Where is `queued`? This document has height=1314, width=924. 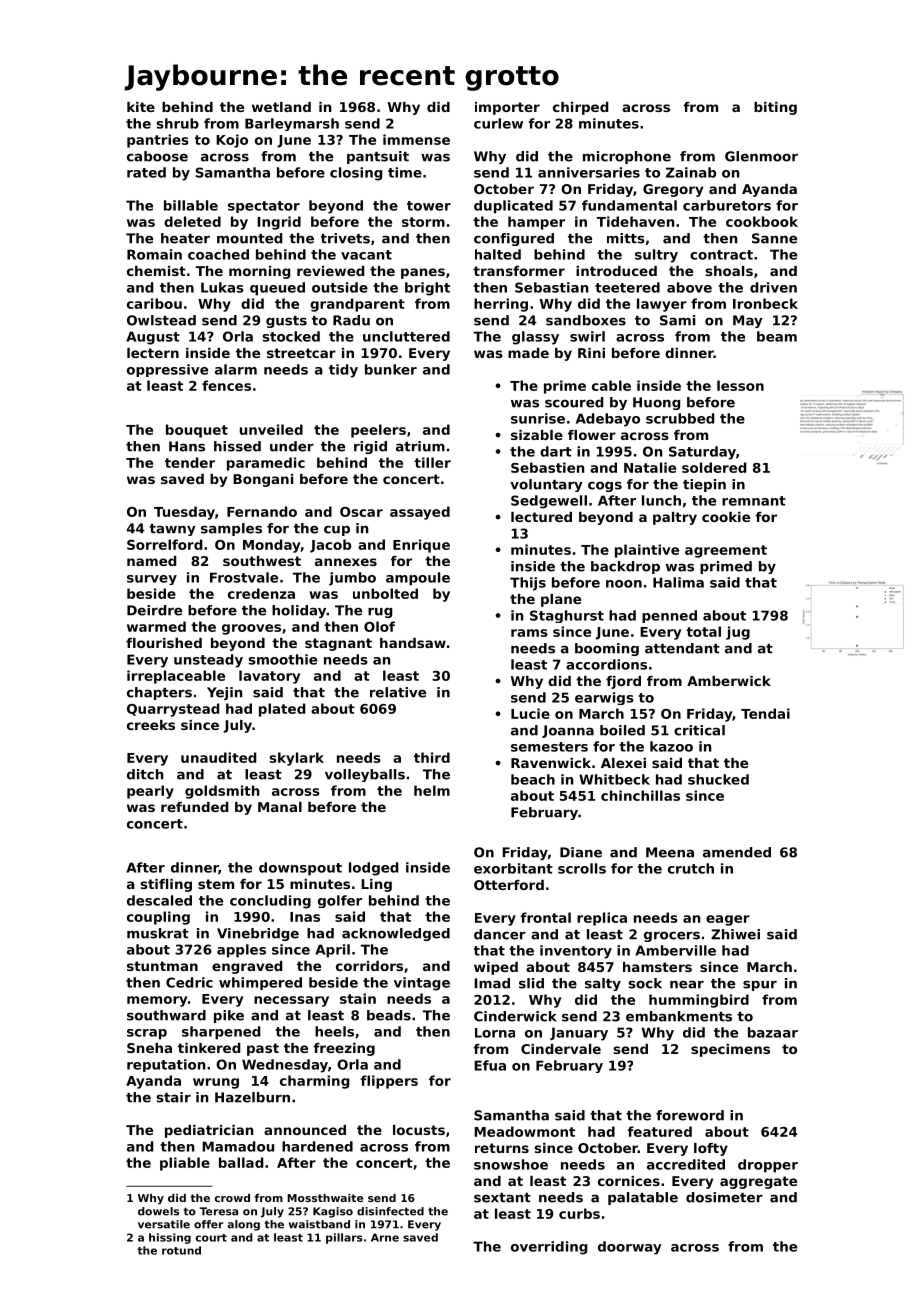 queued is located at coordinates (277, 289).
